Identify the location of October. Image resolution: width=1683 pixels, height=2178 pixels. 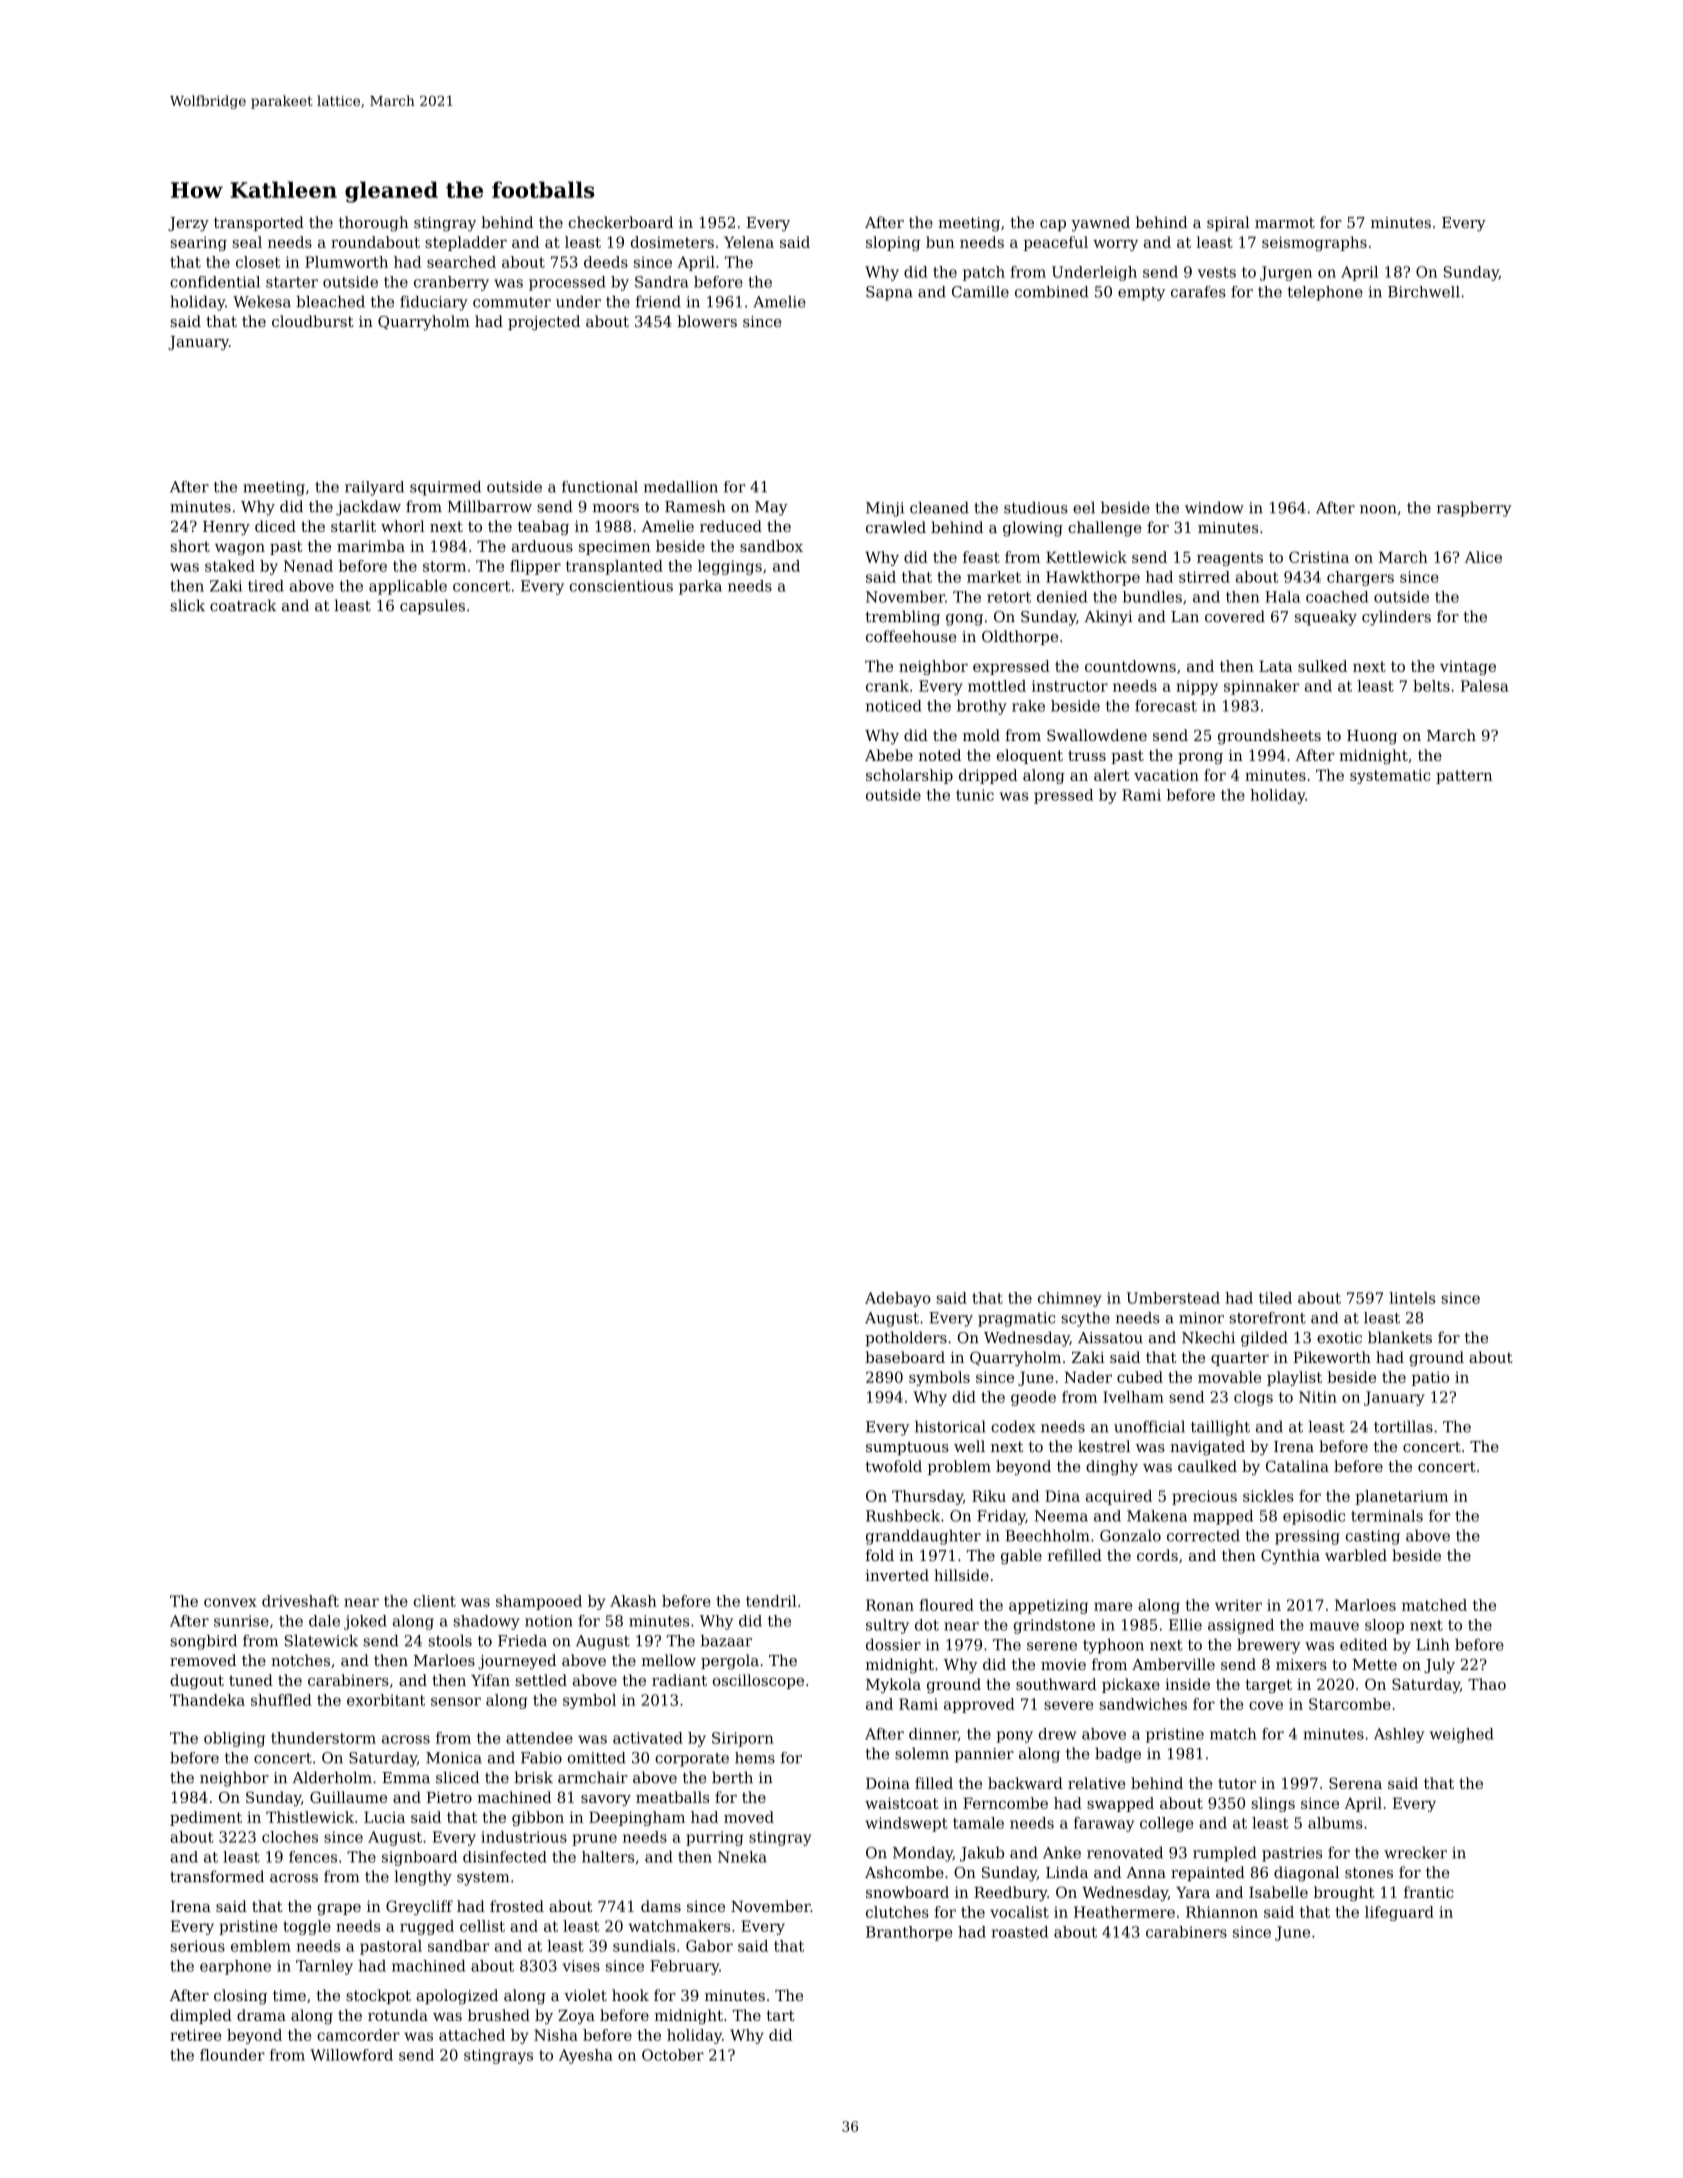
(673, 2055).
